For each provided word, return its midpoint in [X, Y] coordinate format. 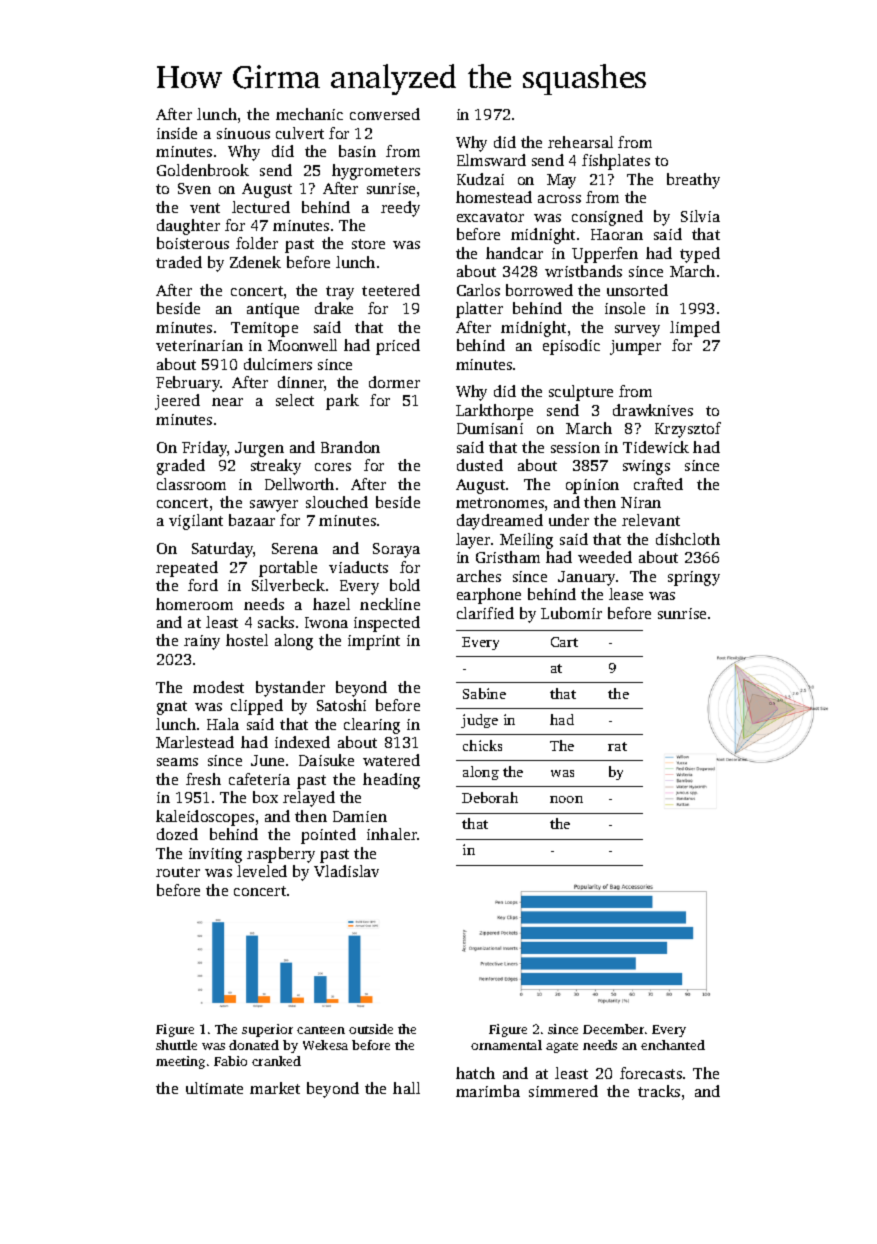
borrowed [539, 290]
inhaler [392, 834]
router [178, 872]
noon [566, 799]
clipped [257, 707]
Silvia [700, 216]
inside [177, 133]
